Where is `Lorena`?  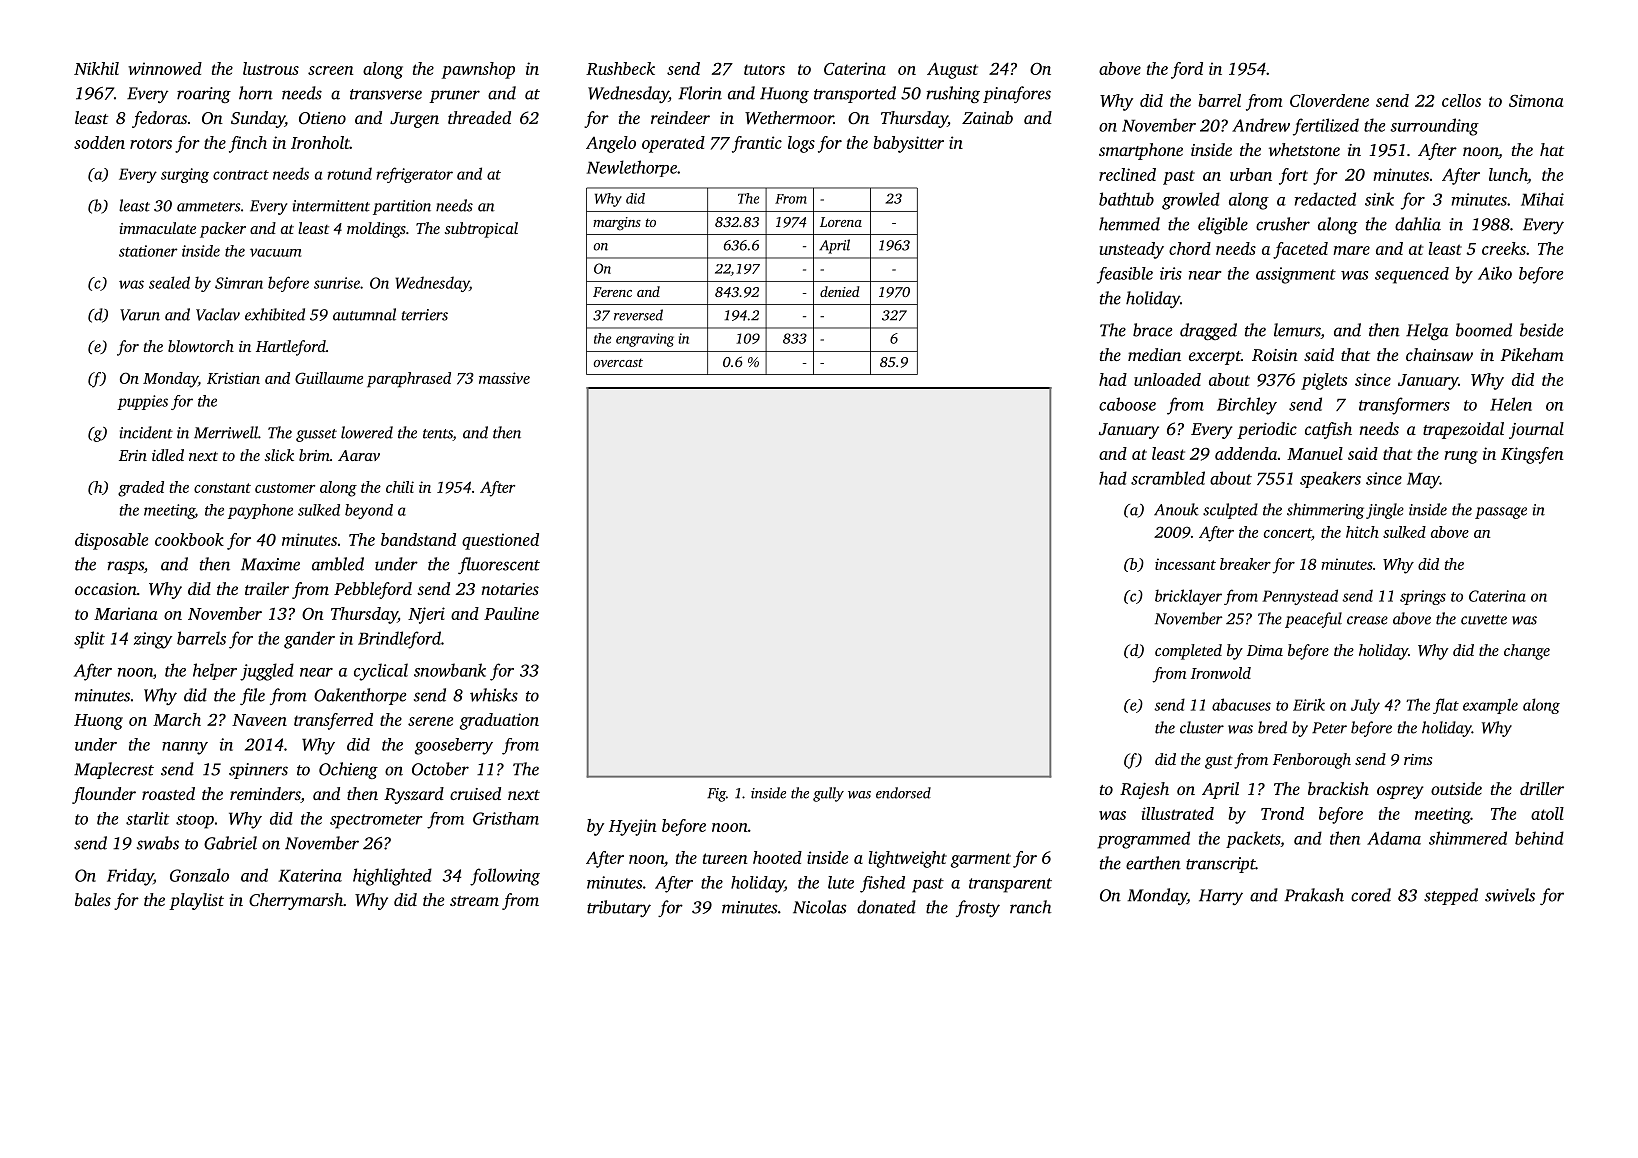 Lorena is located at coordinates (841, 222).
